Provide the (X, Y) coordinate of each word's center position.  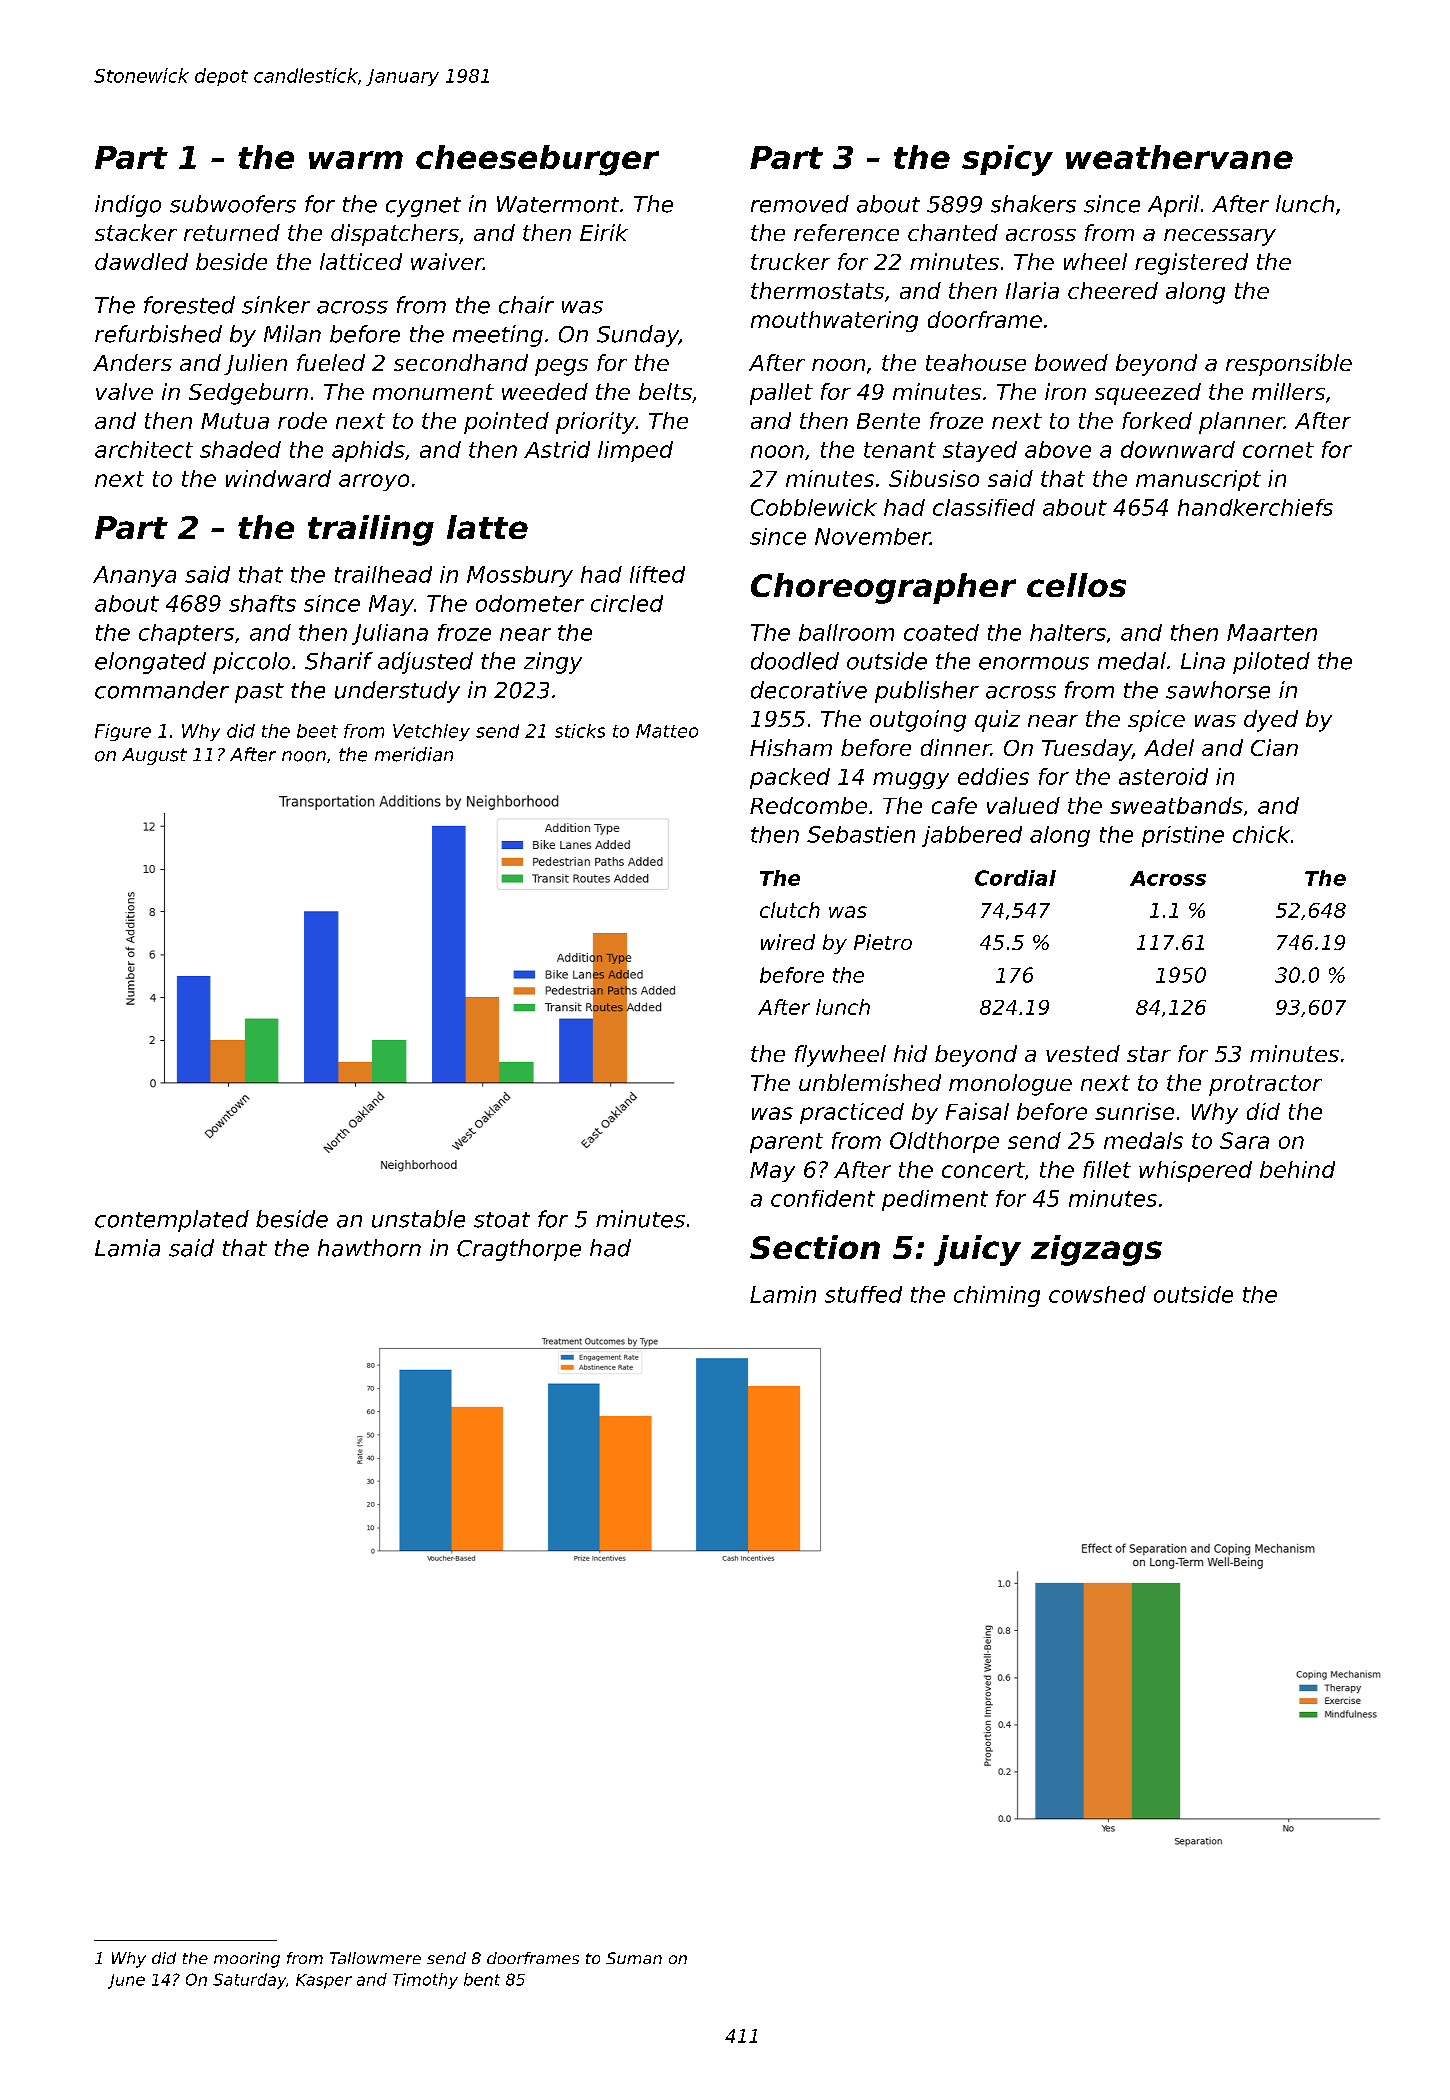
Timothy (425, 1981)
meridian (414, 754)
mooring (247, 1960)
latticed (361, 261)
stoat (502, 1220)
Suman (634, 1958)
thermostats (817, 290)
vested (1083, 1053)
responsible (1289, 365)
